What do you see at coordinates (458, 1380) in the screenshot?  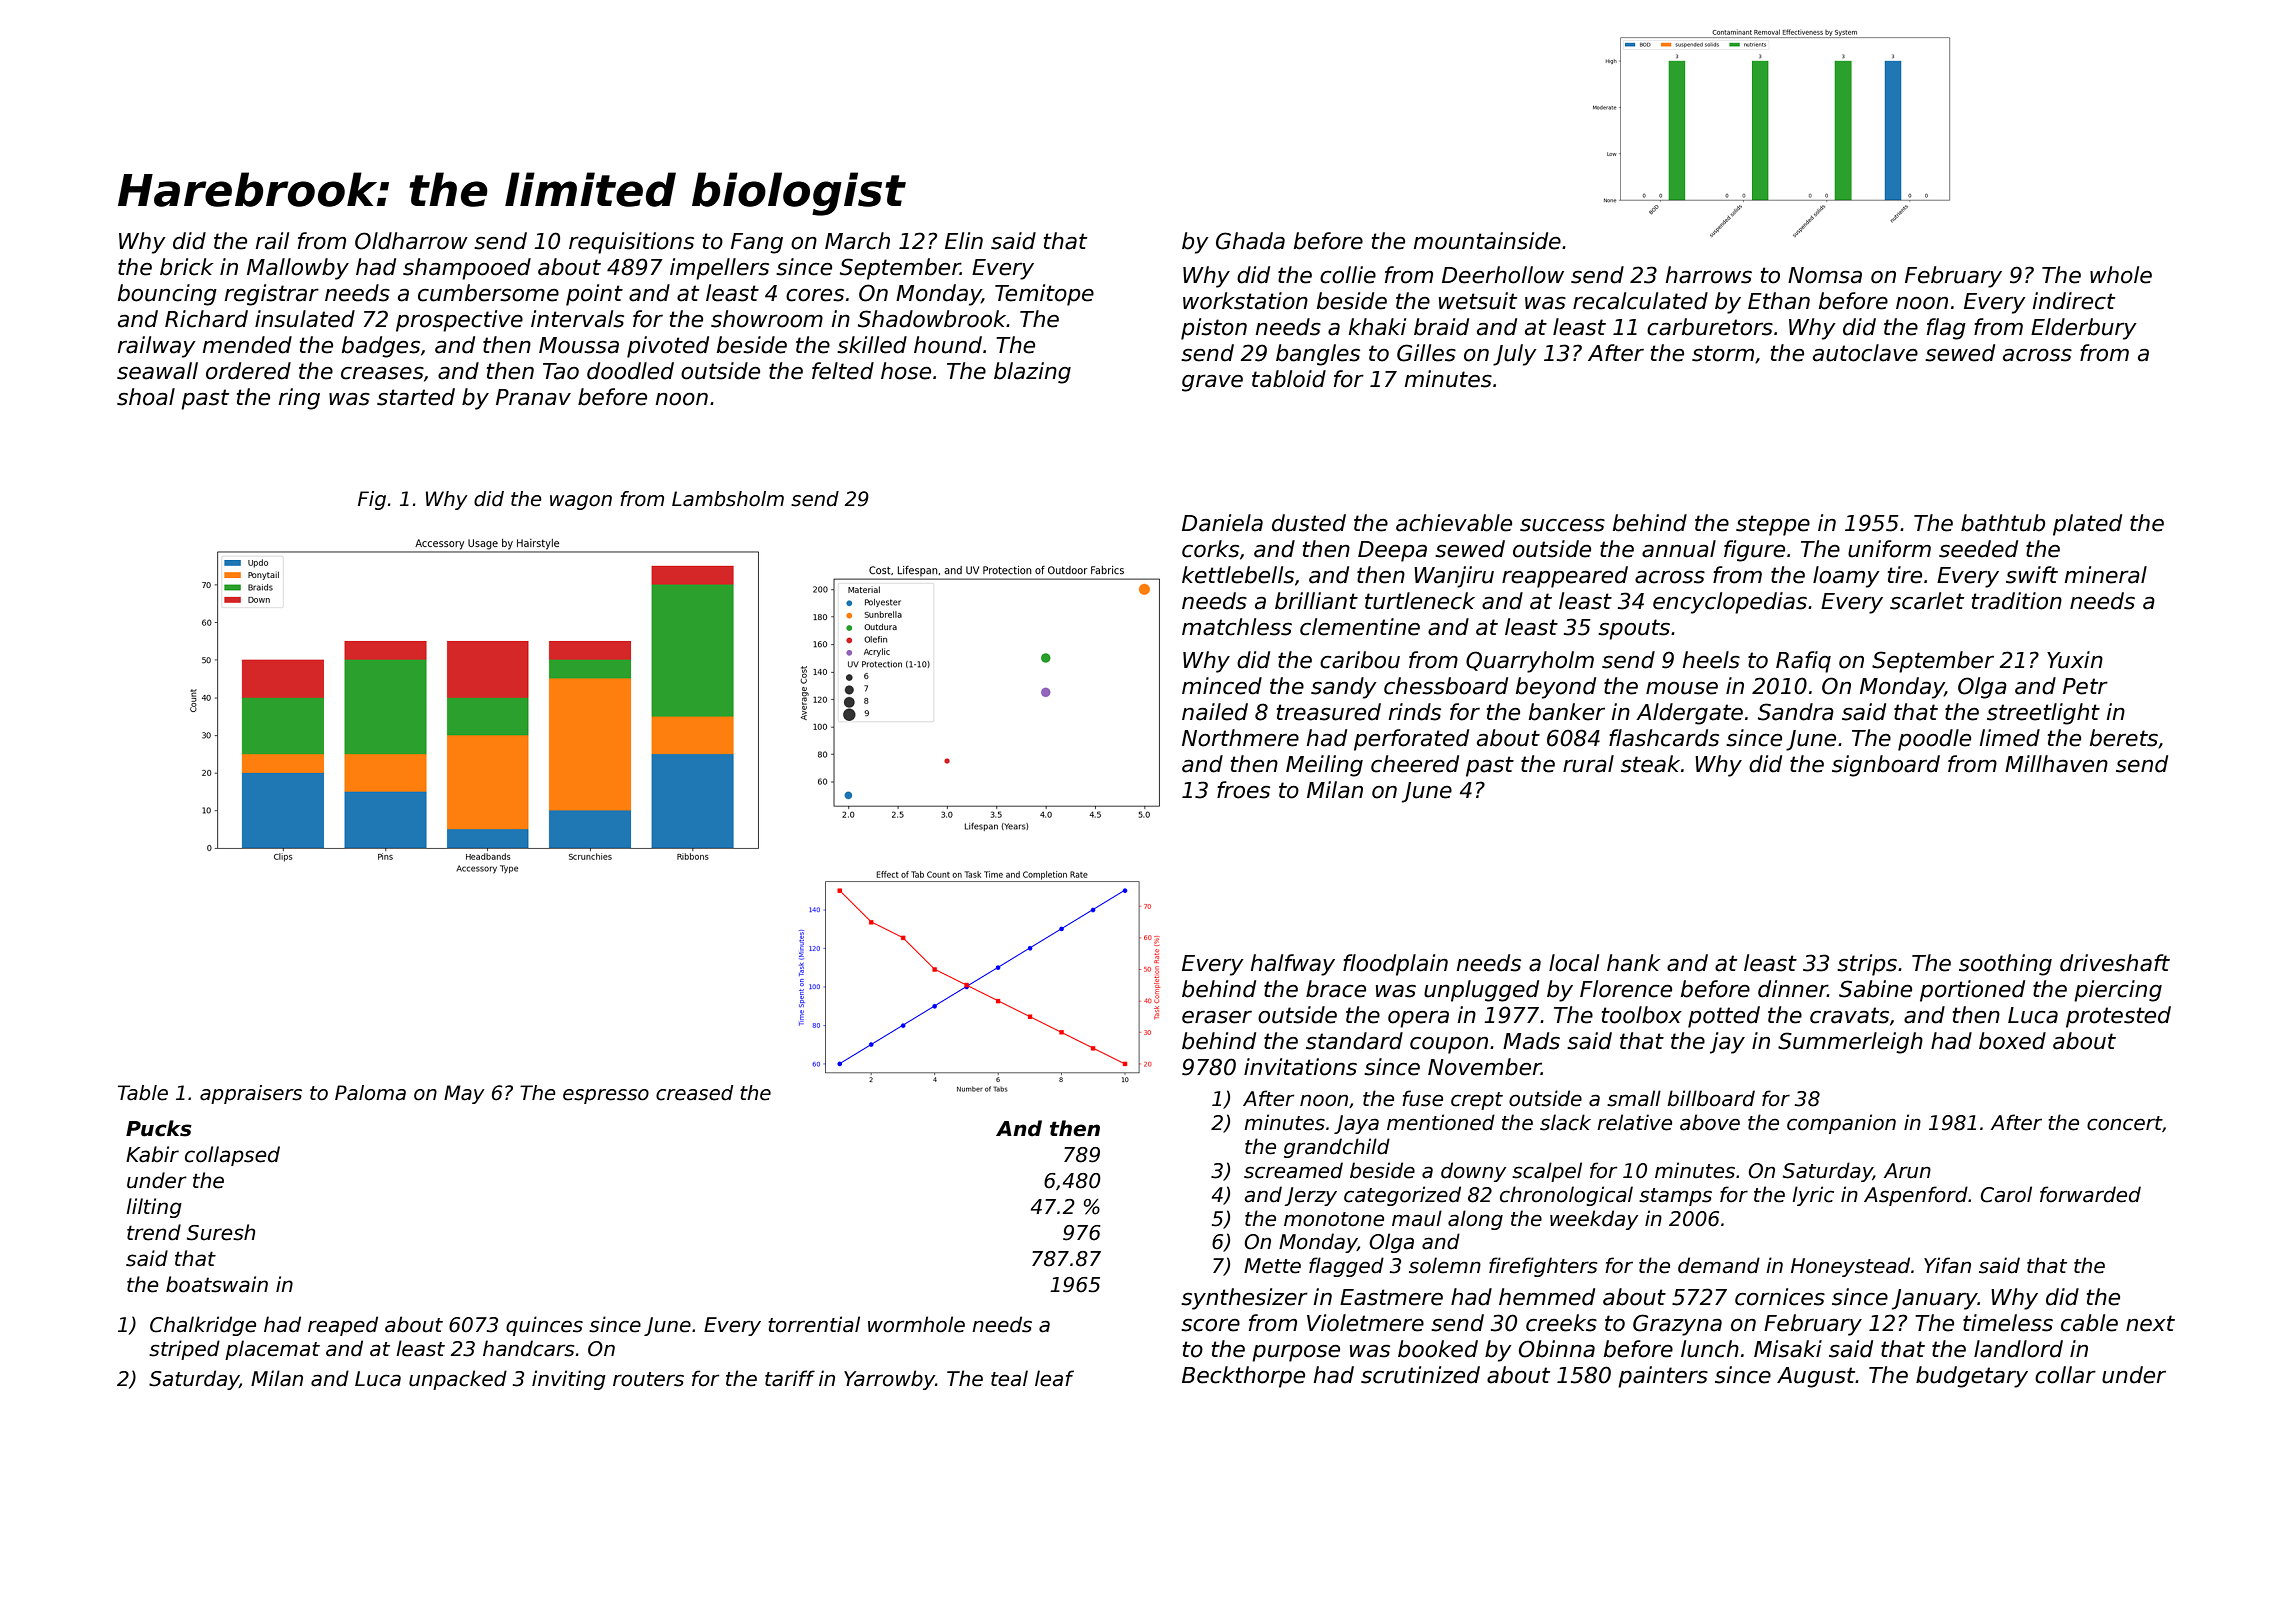 I see `unpacked` at bounding box center [458, 1380].
